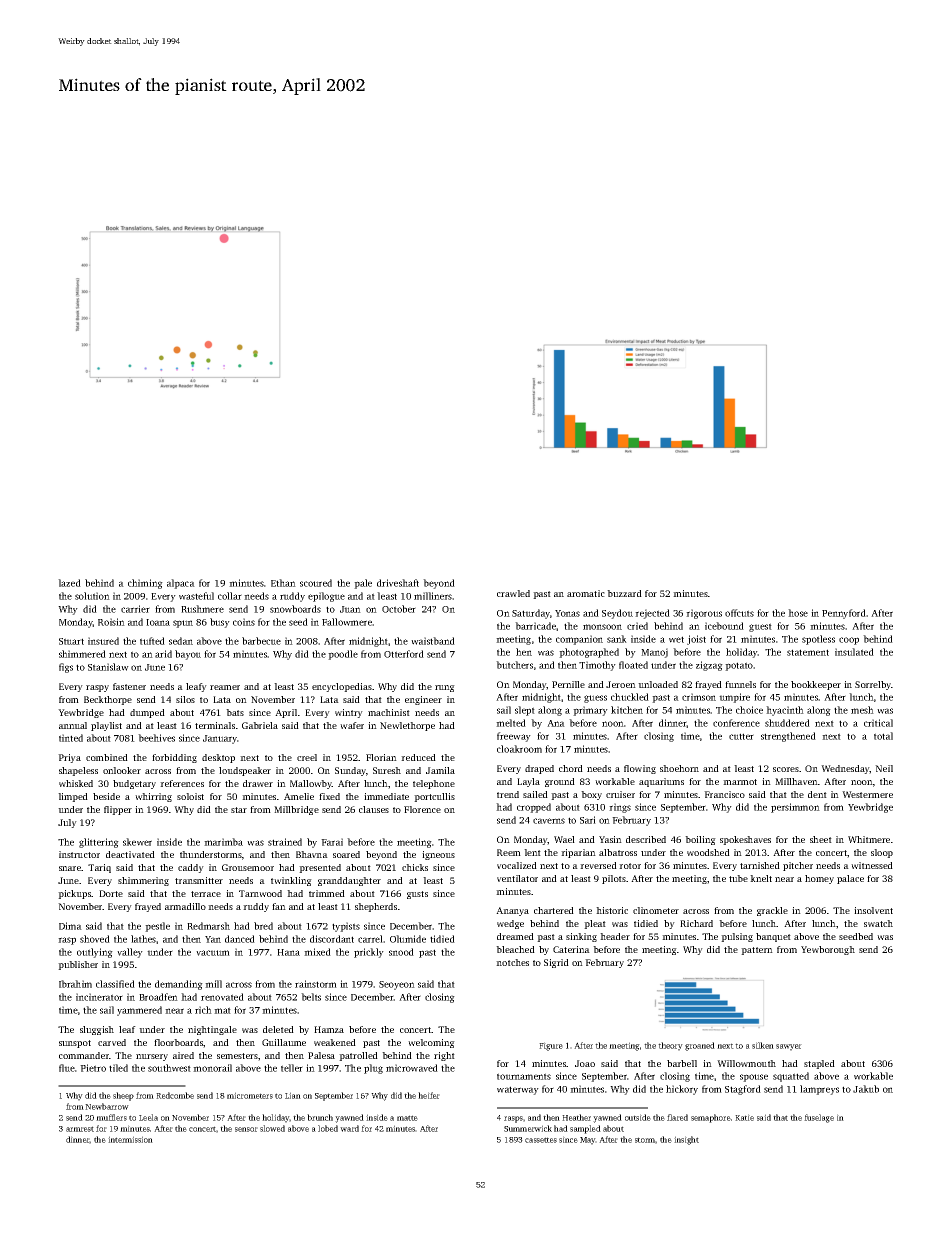 This page has width=952, height=1233. I want to click on prickly, so click(369, 953).
